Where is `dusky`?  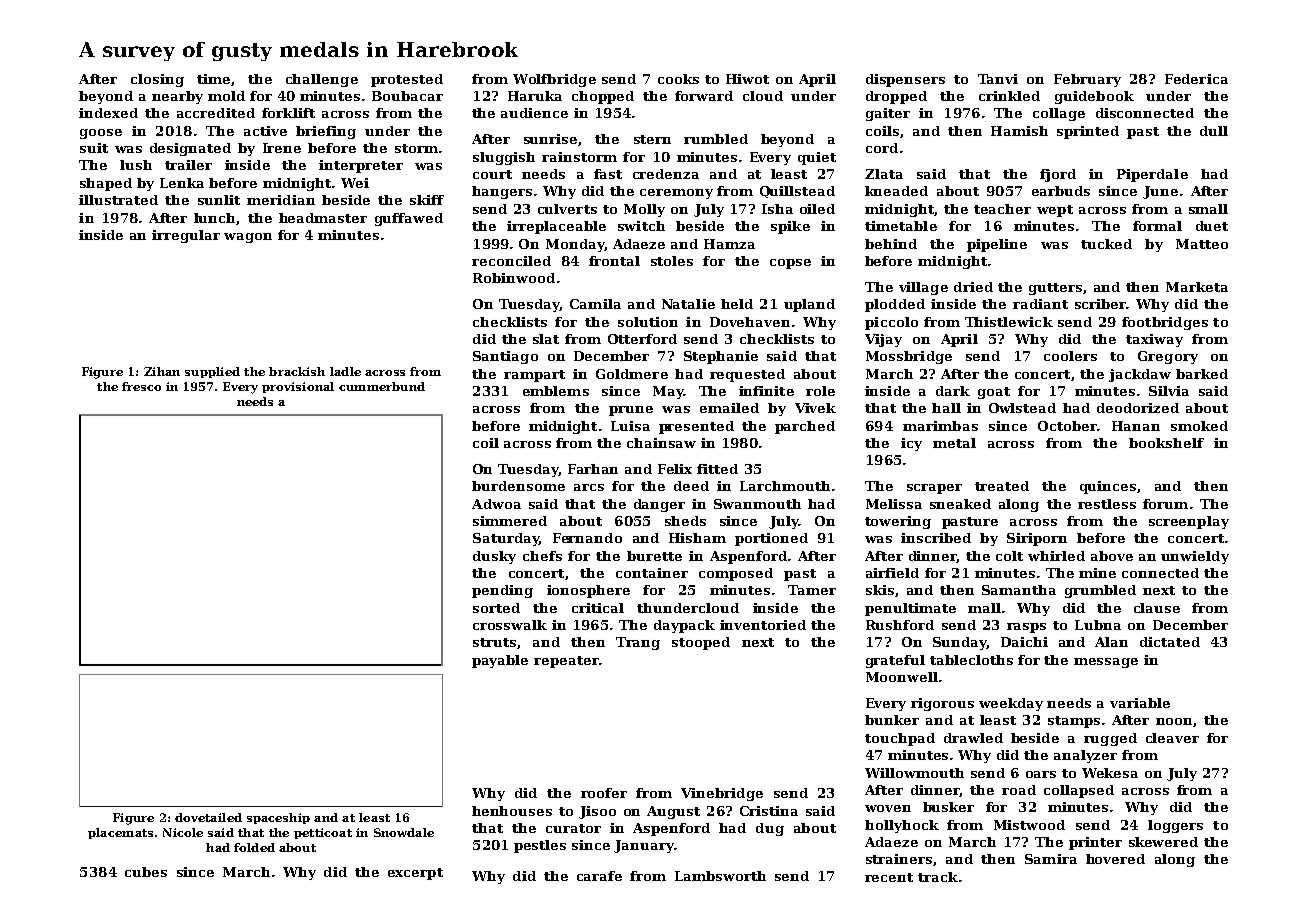 dusky is located at coordinates (494, 557).
